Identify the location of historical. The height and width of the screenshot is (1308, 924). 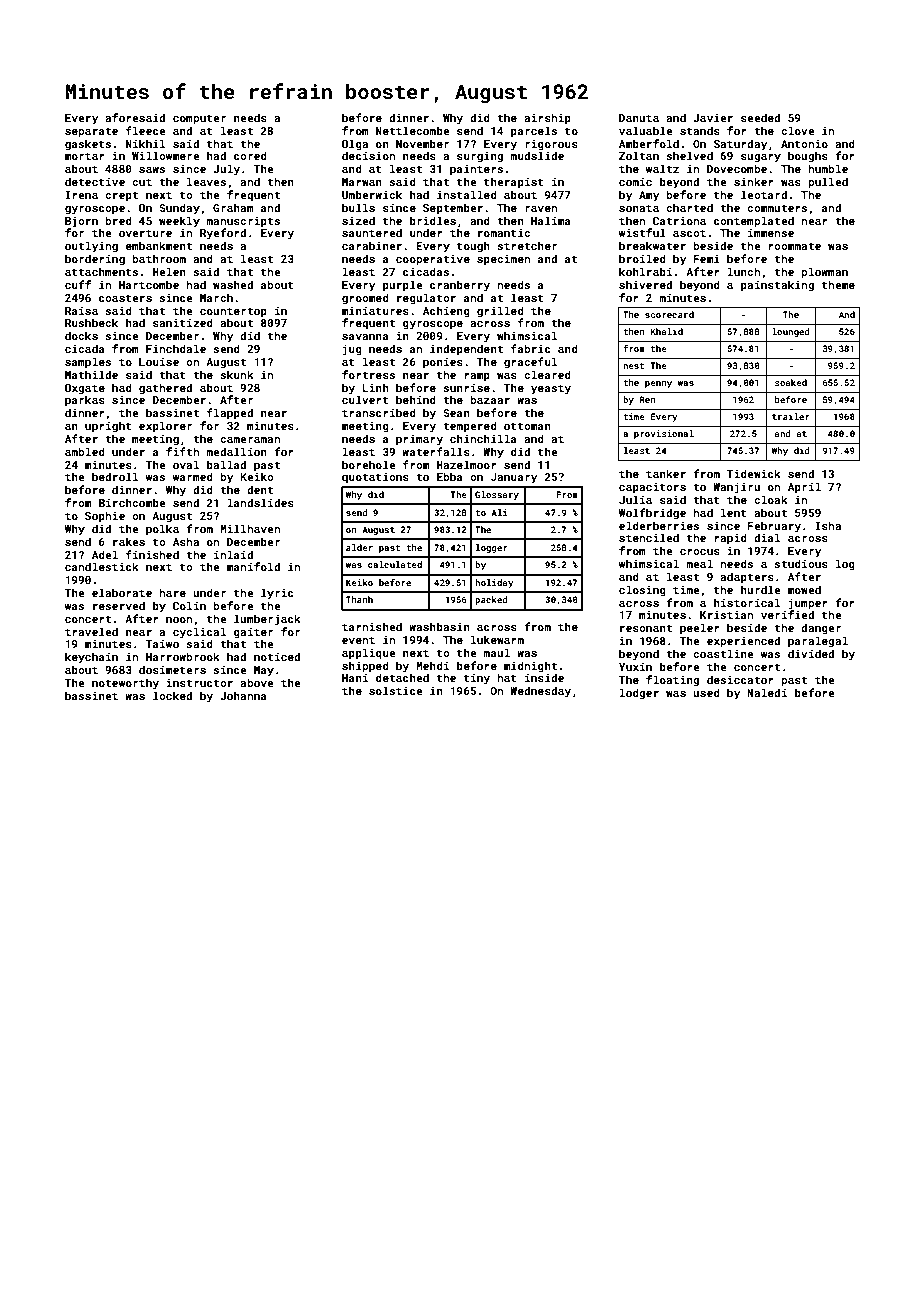
(747, 602).
